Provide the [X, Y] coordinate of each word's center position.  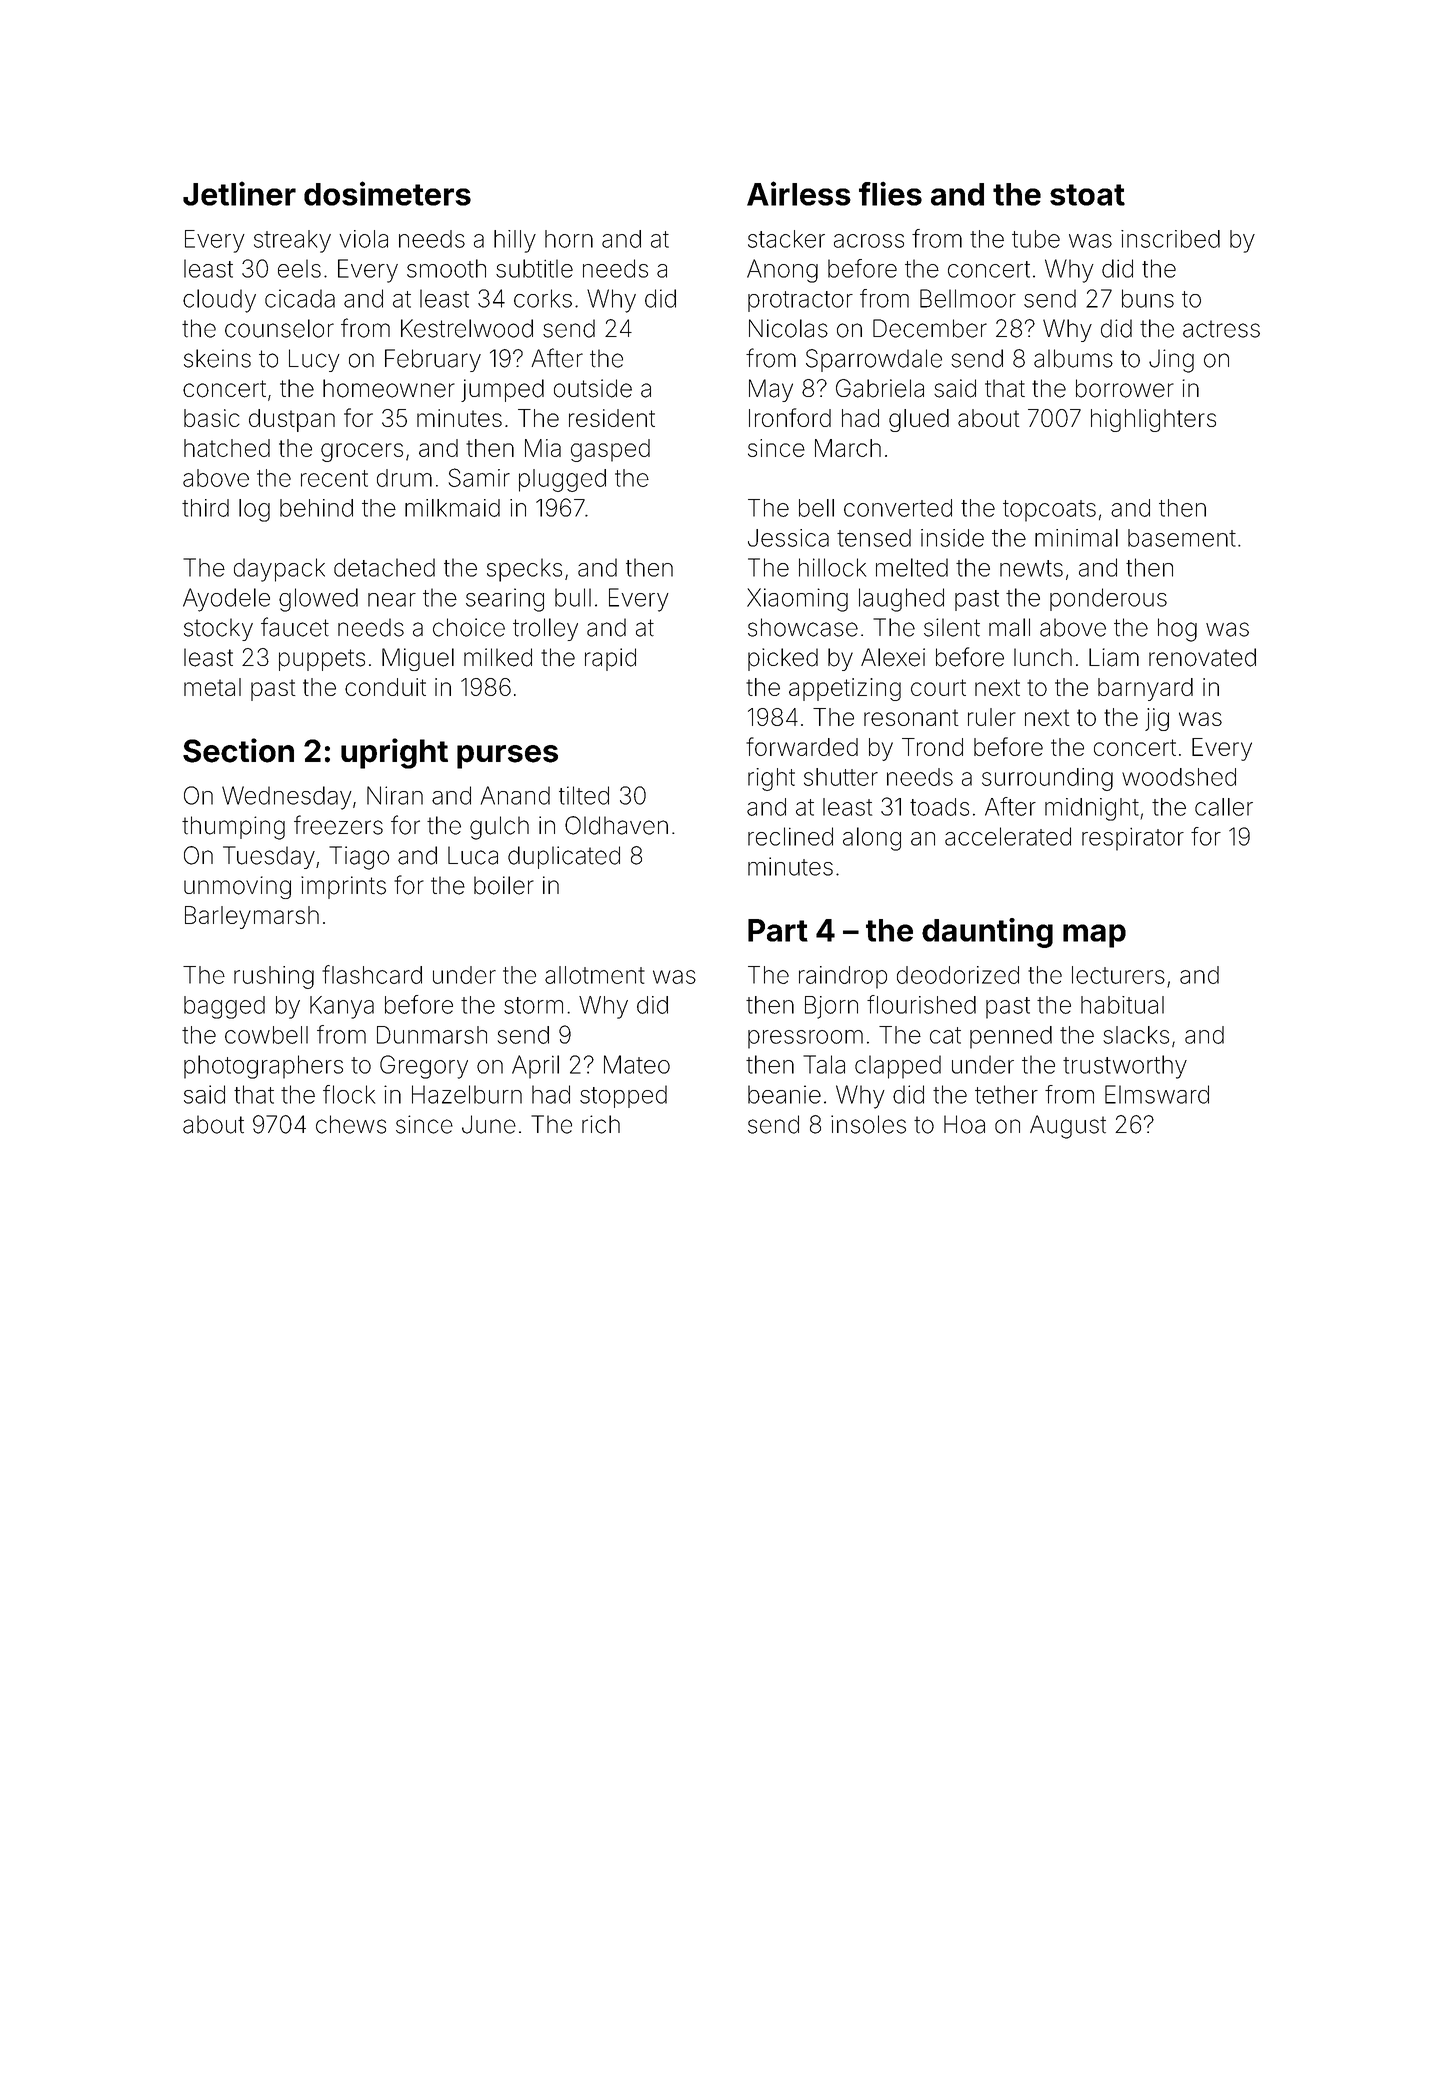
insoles [868, 1124]
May [771, 390]
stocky [218, 629]
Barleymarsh [252, 917]
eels [299, 268]
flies [890, 193]
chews [351, 1124]
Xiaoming [797, 600]
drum [404, 478]
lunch [1043, 657]
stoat [1087, 195]
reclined [790, 836]
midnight [1092, 809]
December [930, 328]
